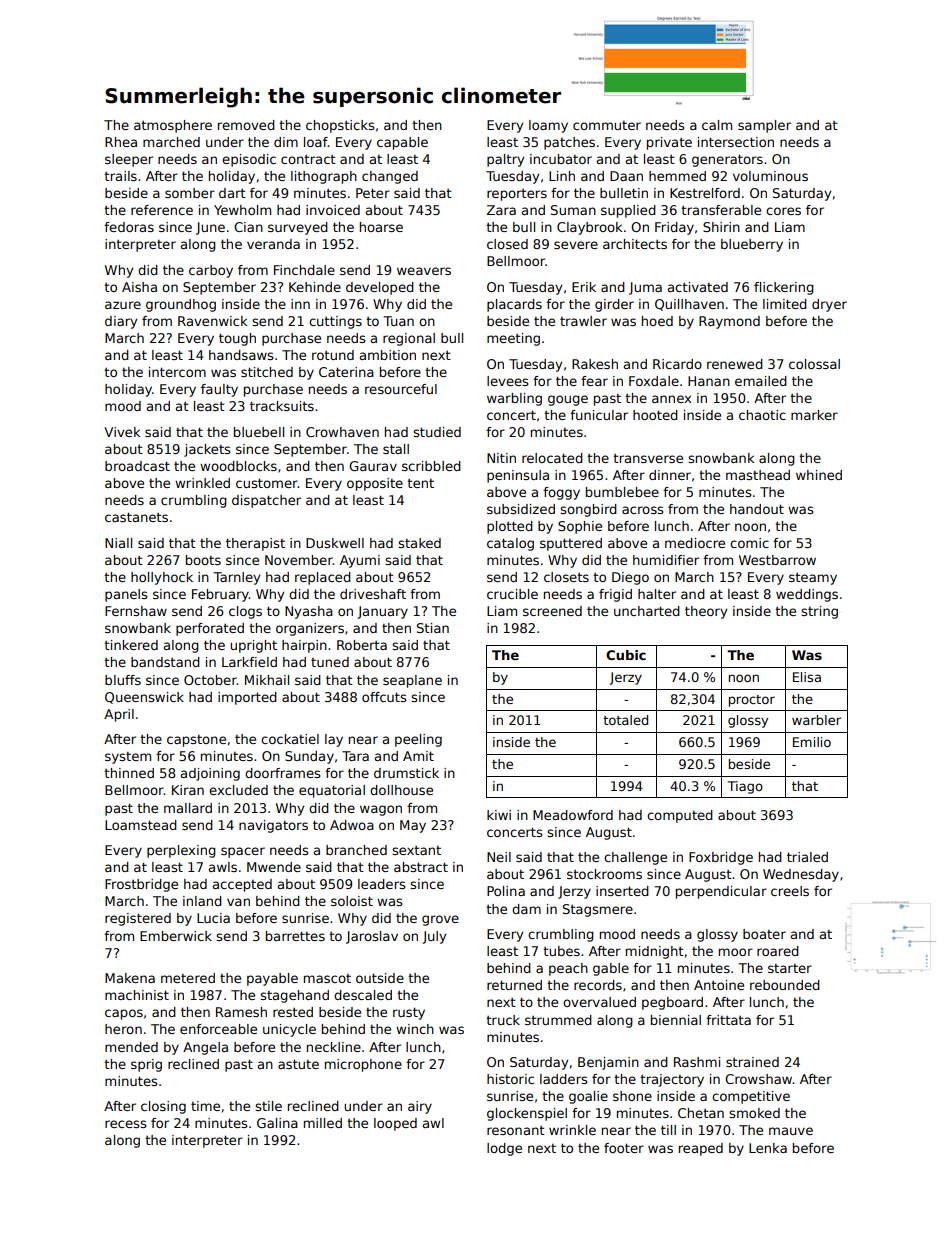 The image size is (952, 1233). I want to click on Niall, so click(118, 543).
